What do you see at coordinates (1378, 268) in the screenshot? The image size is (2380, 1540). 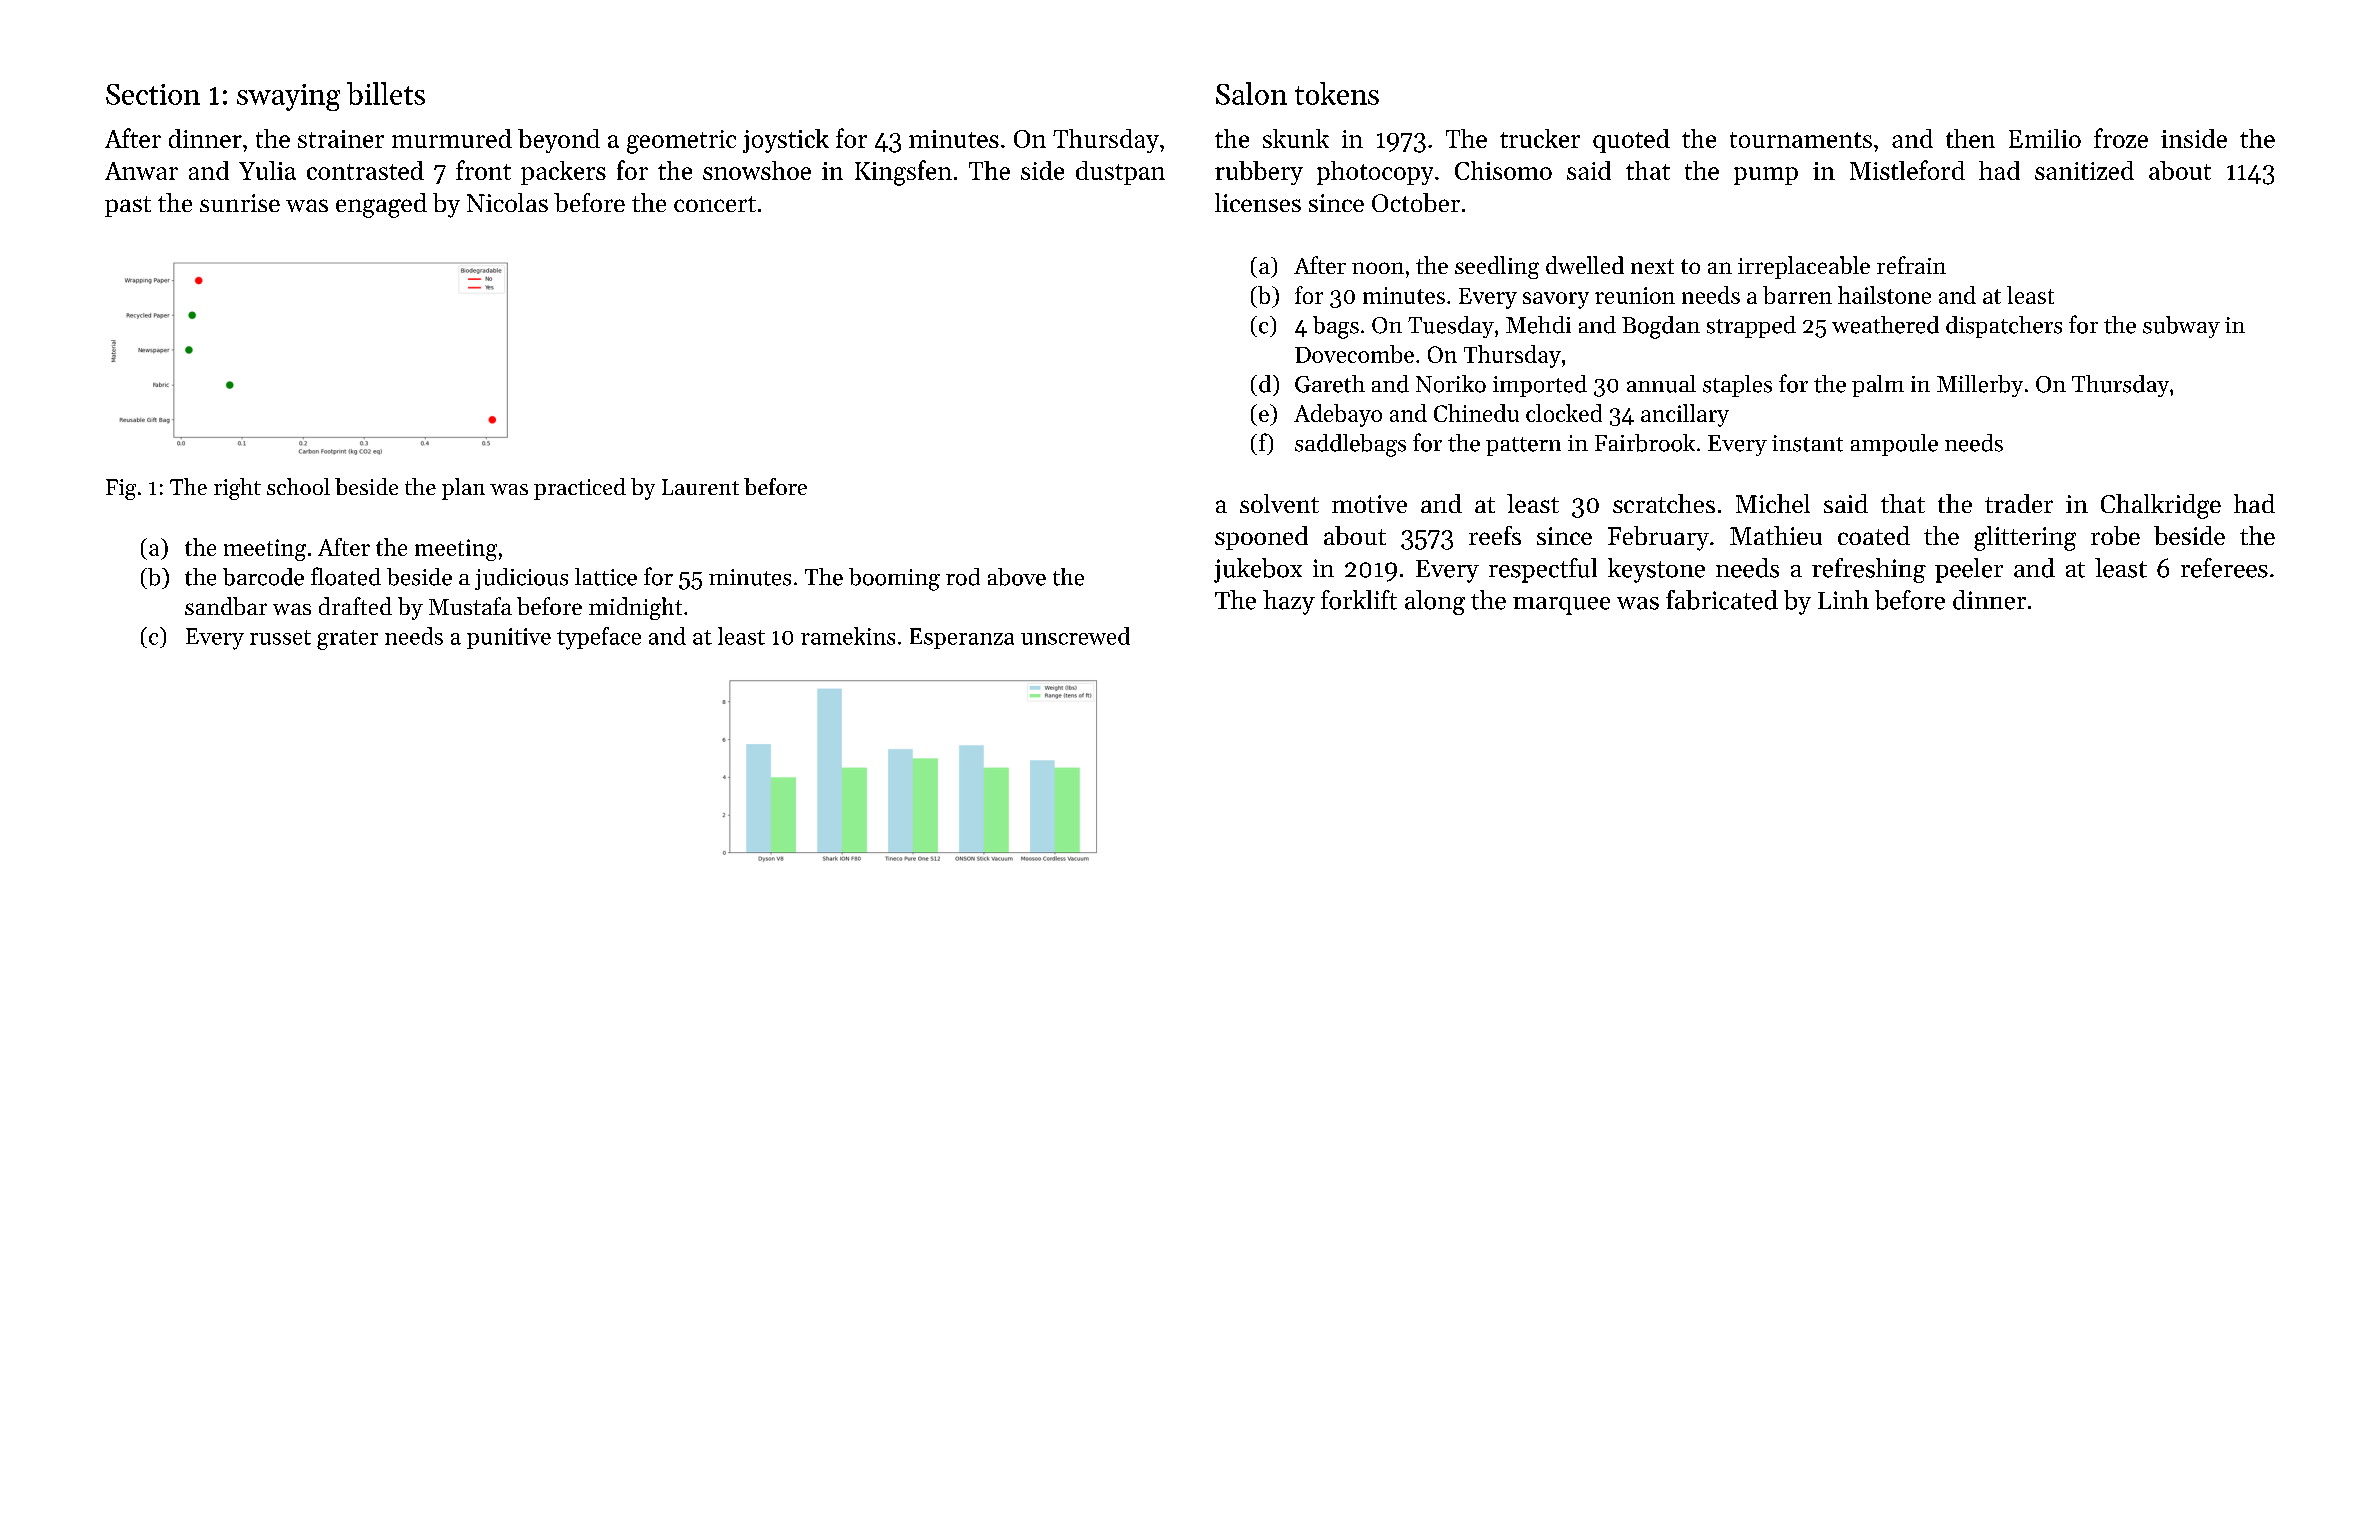 I see `noon` at bounding box center [1378, 268].
